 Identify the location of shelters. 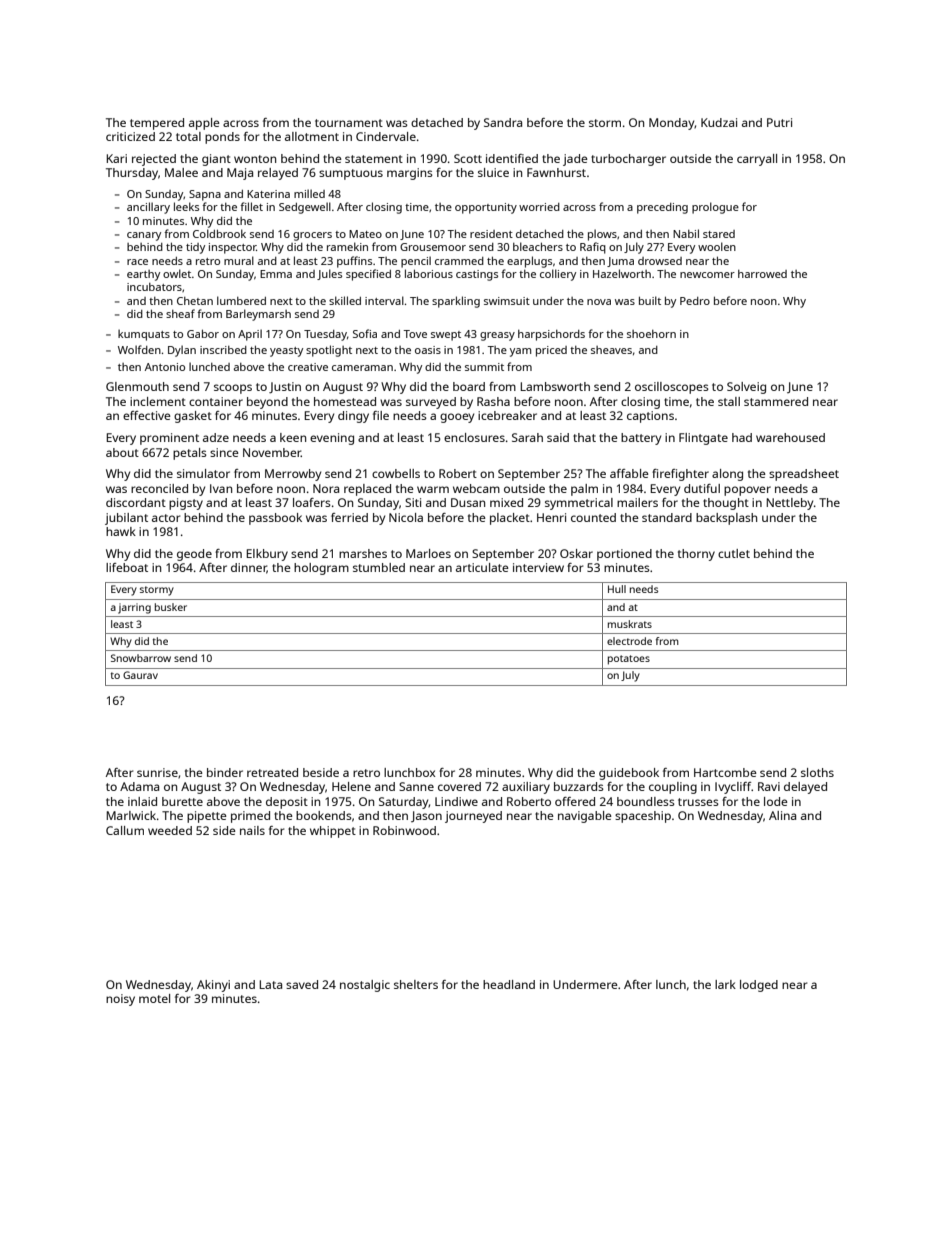
(416, 984).
